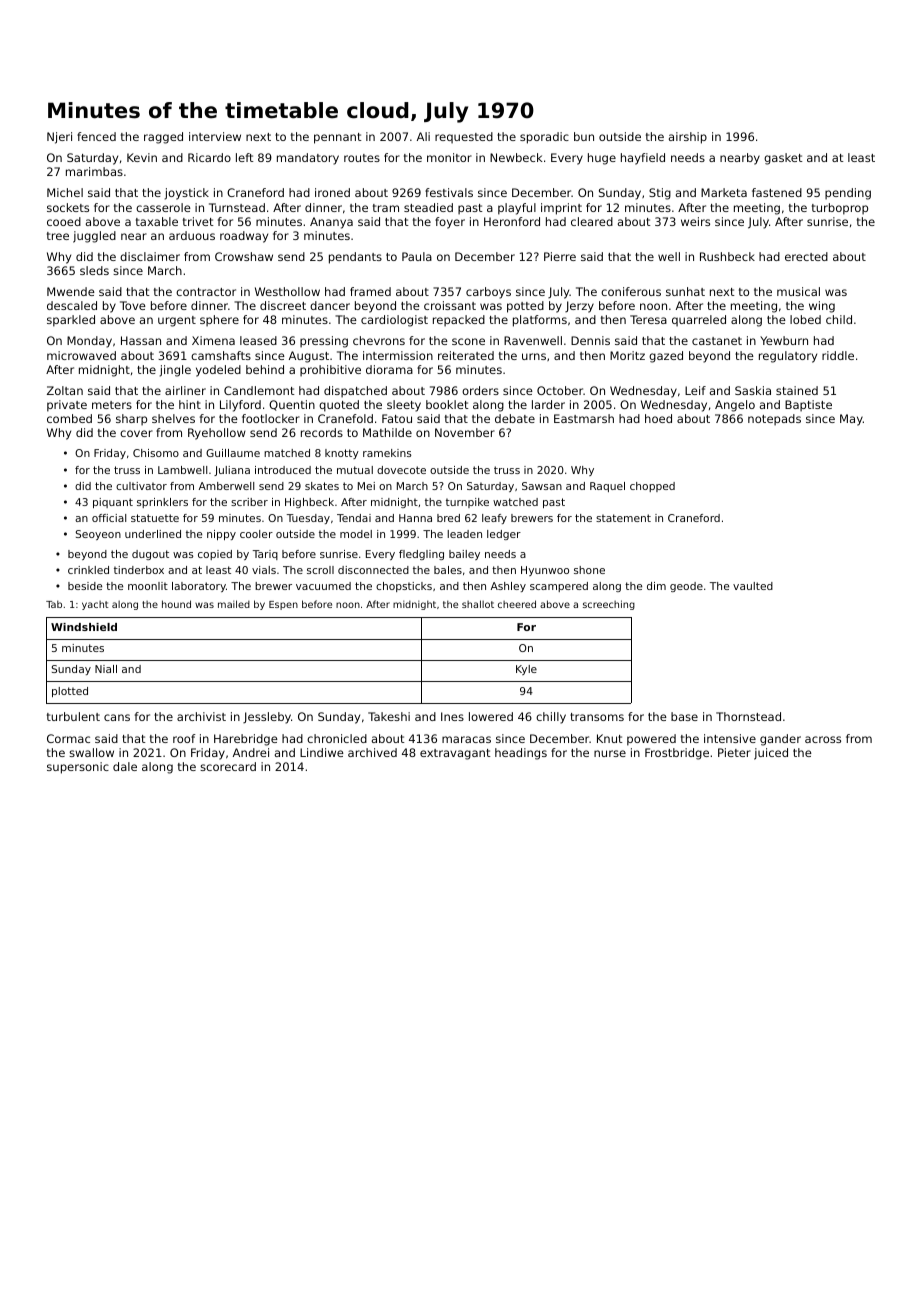  Describe the element at coordinates (480, 390) in the screenshot. I see `orders` at that location.
